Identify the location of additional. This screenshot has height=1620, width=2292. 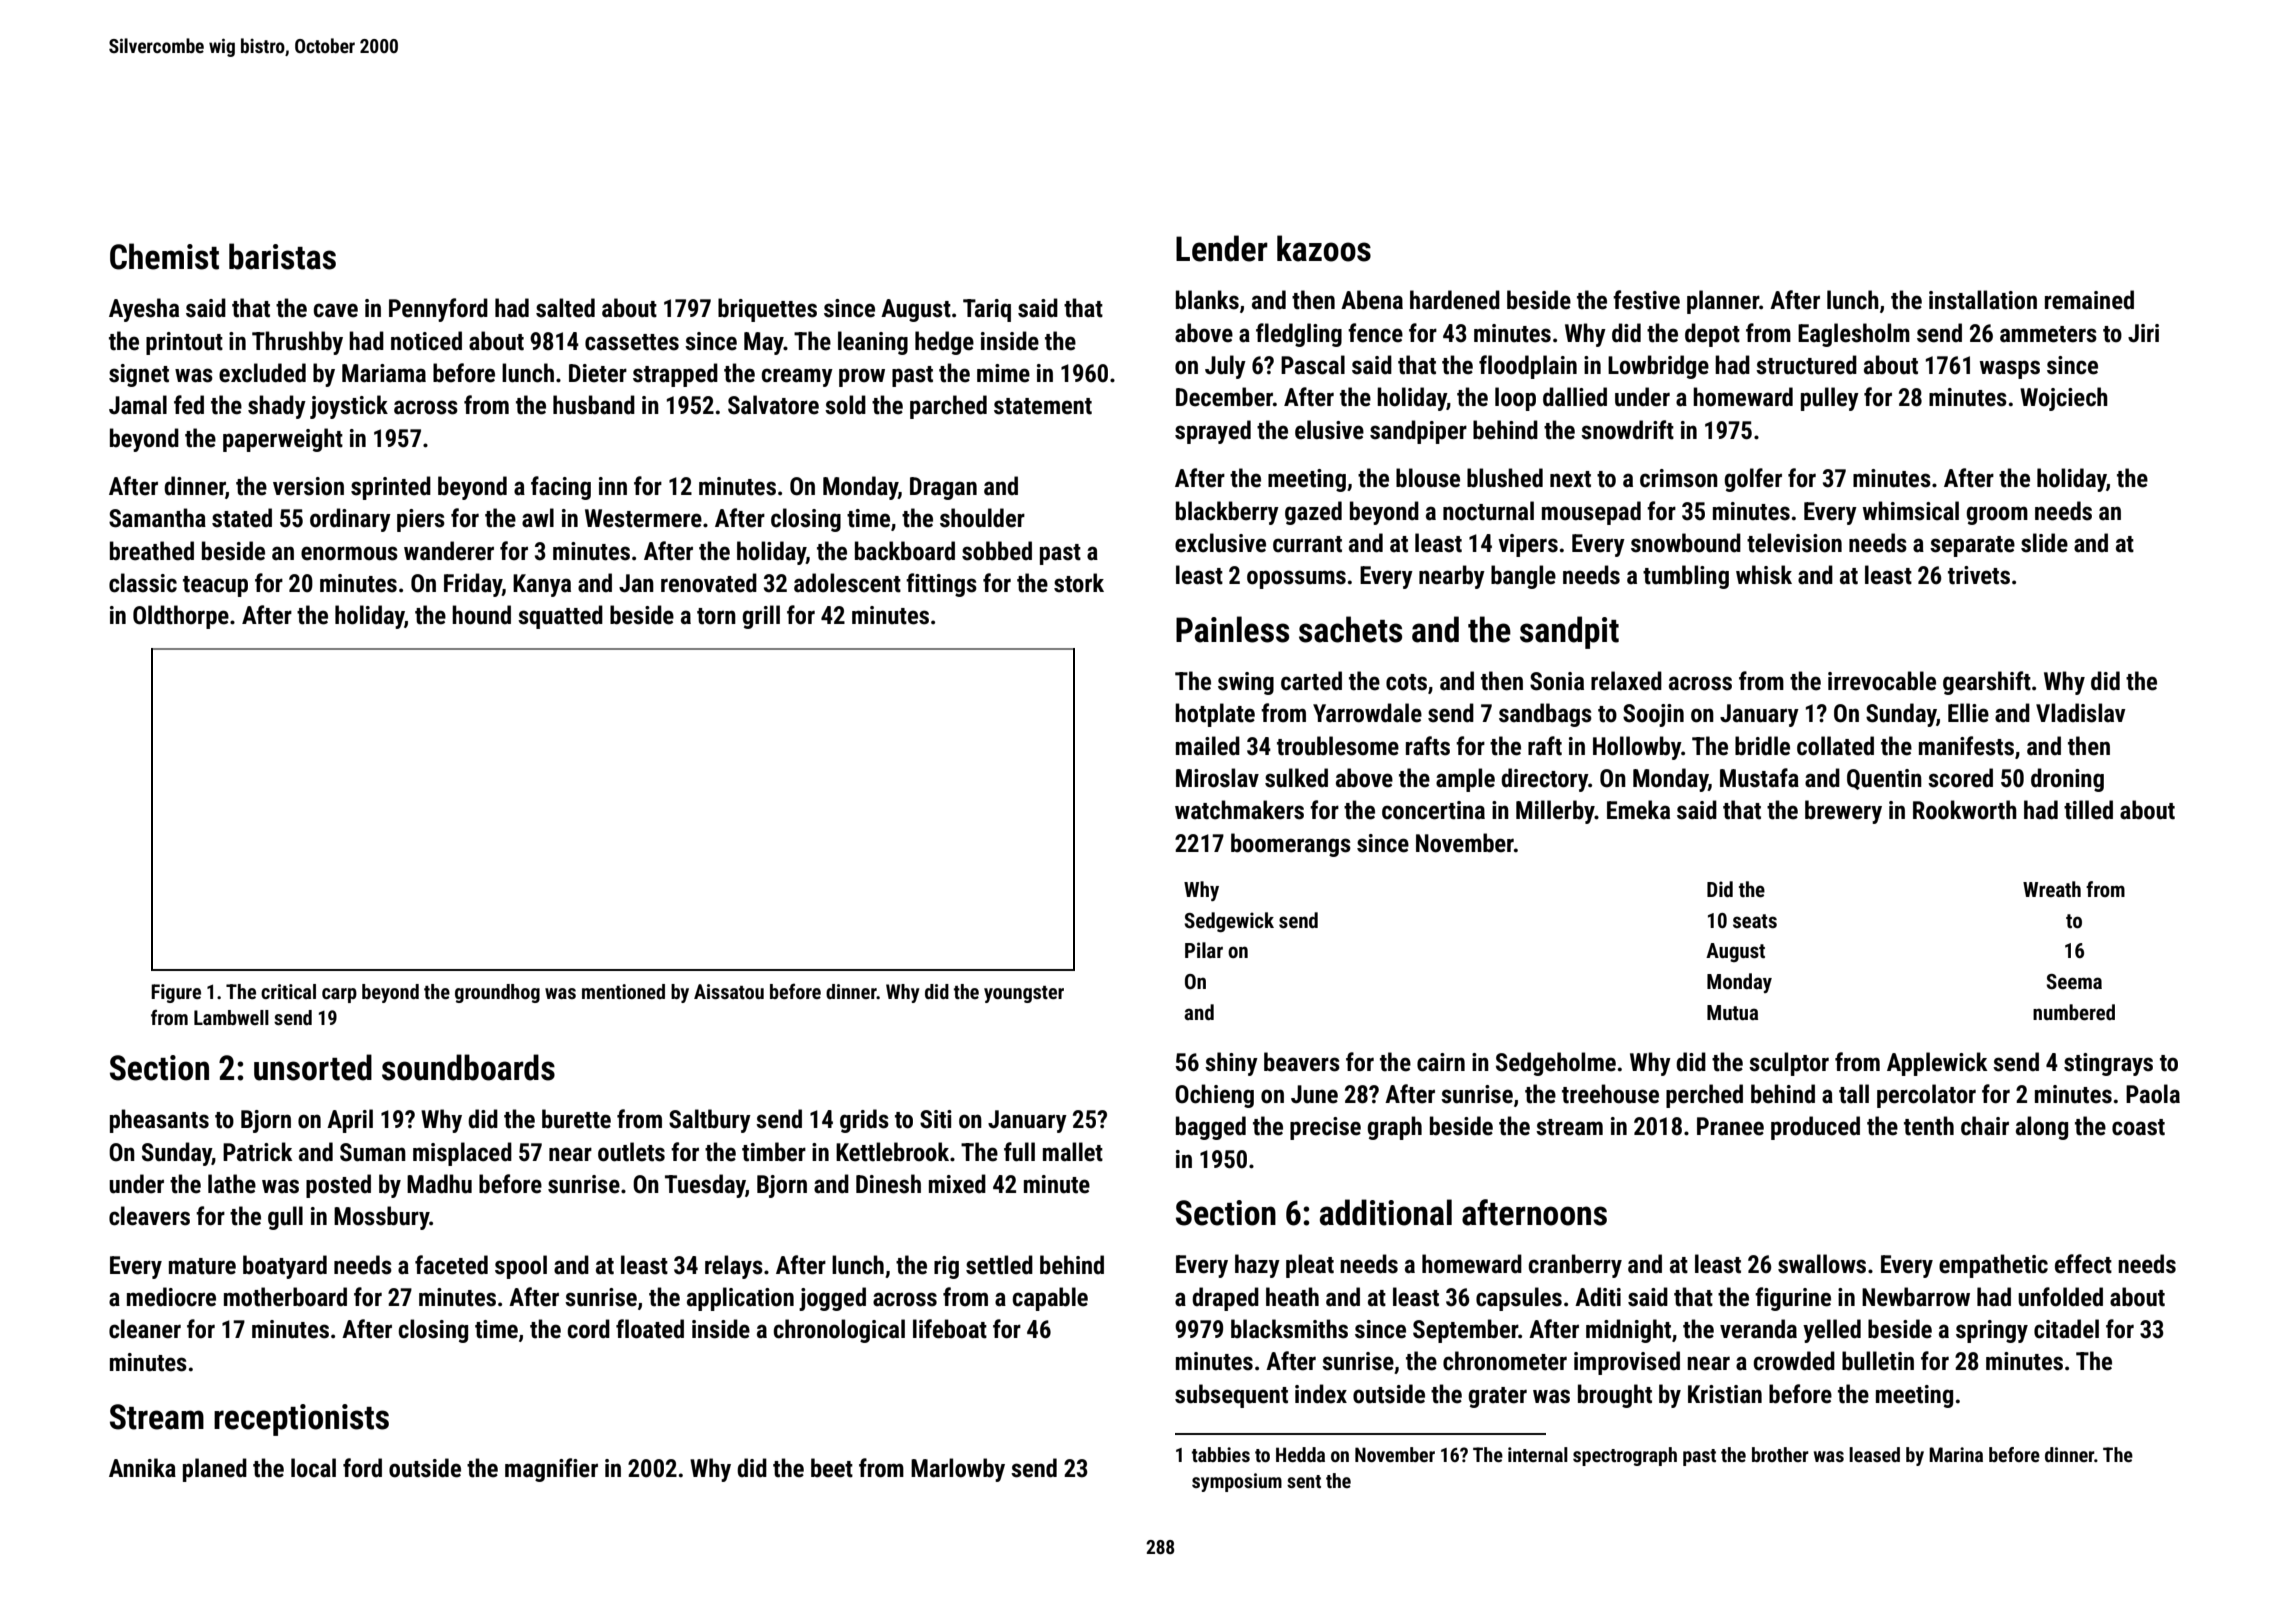
(1386, 1212).
